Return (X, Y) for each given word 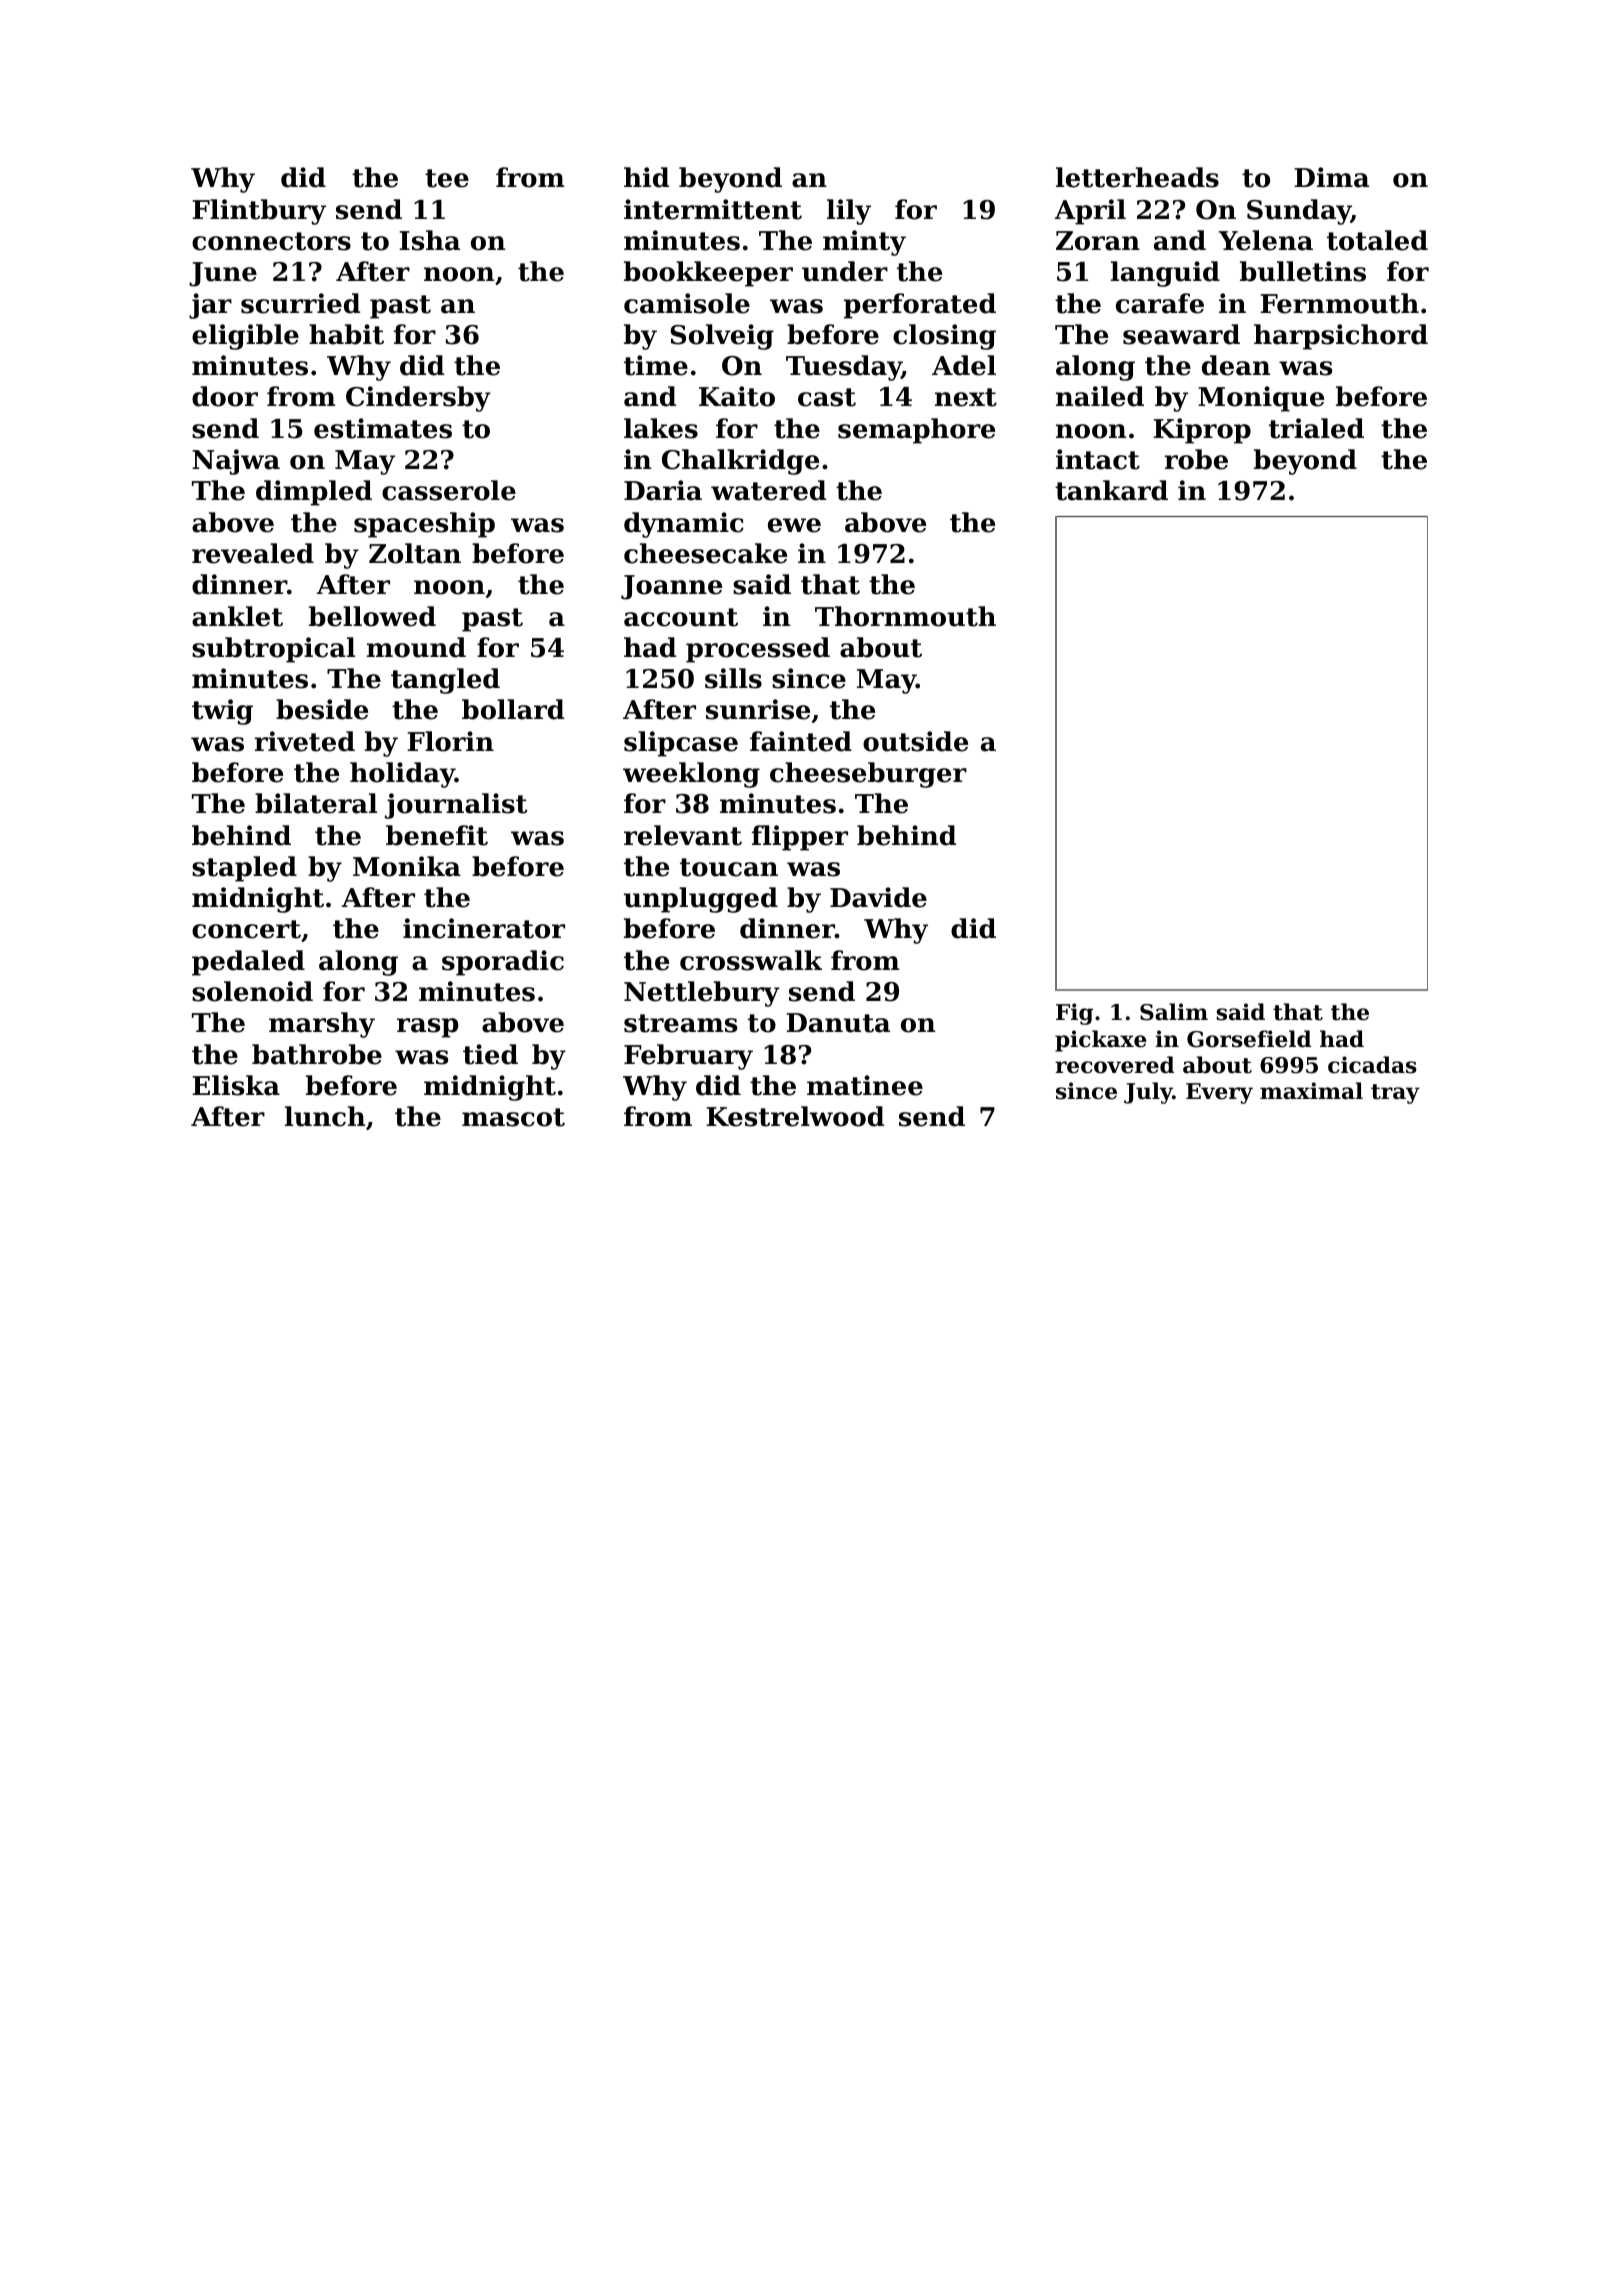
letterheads (1137, 177)
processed (758, 650)
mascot (513, 1117)
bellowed (372, 616)
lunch (325, 1116)
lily (849, 212)
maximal (1311, 1091)
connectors (271, 241)
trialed (1316, 428)
